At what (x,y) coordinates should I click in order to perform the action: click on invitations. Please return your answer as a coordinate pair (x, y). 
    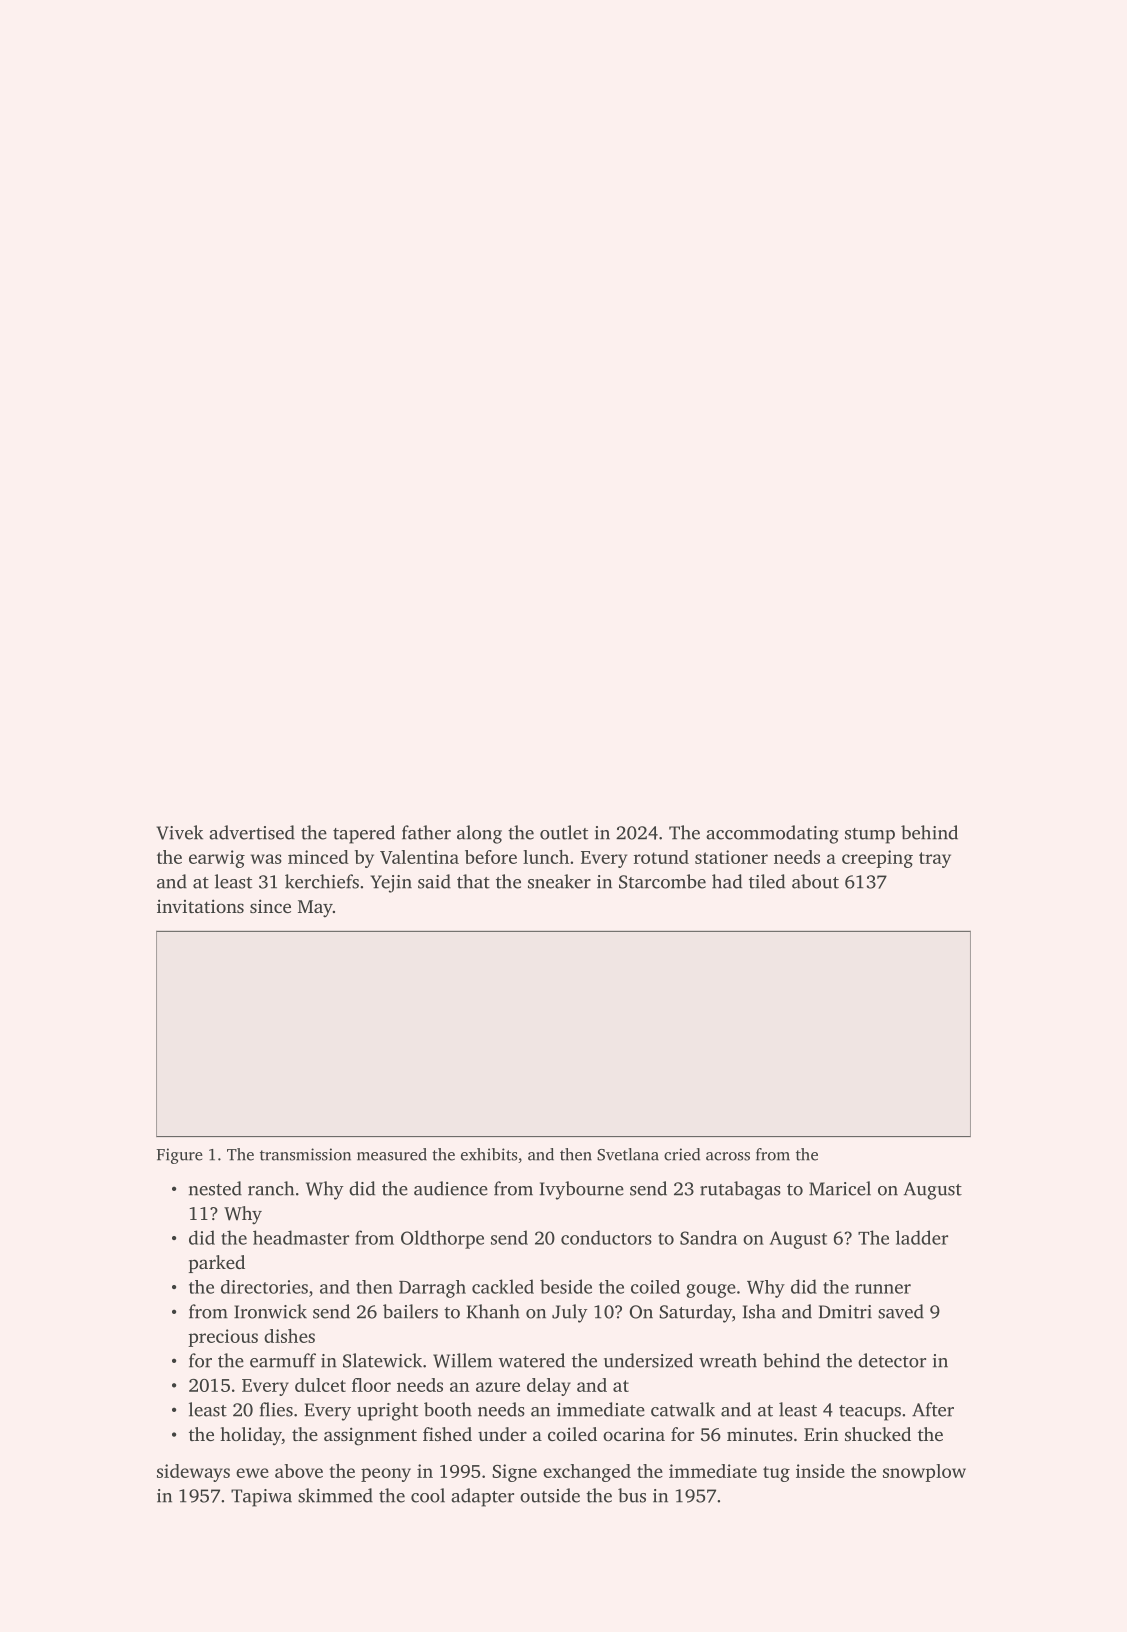
    Looking at the image, I should click on (200, 906).
